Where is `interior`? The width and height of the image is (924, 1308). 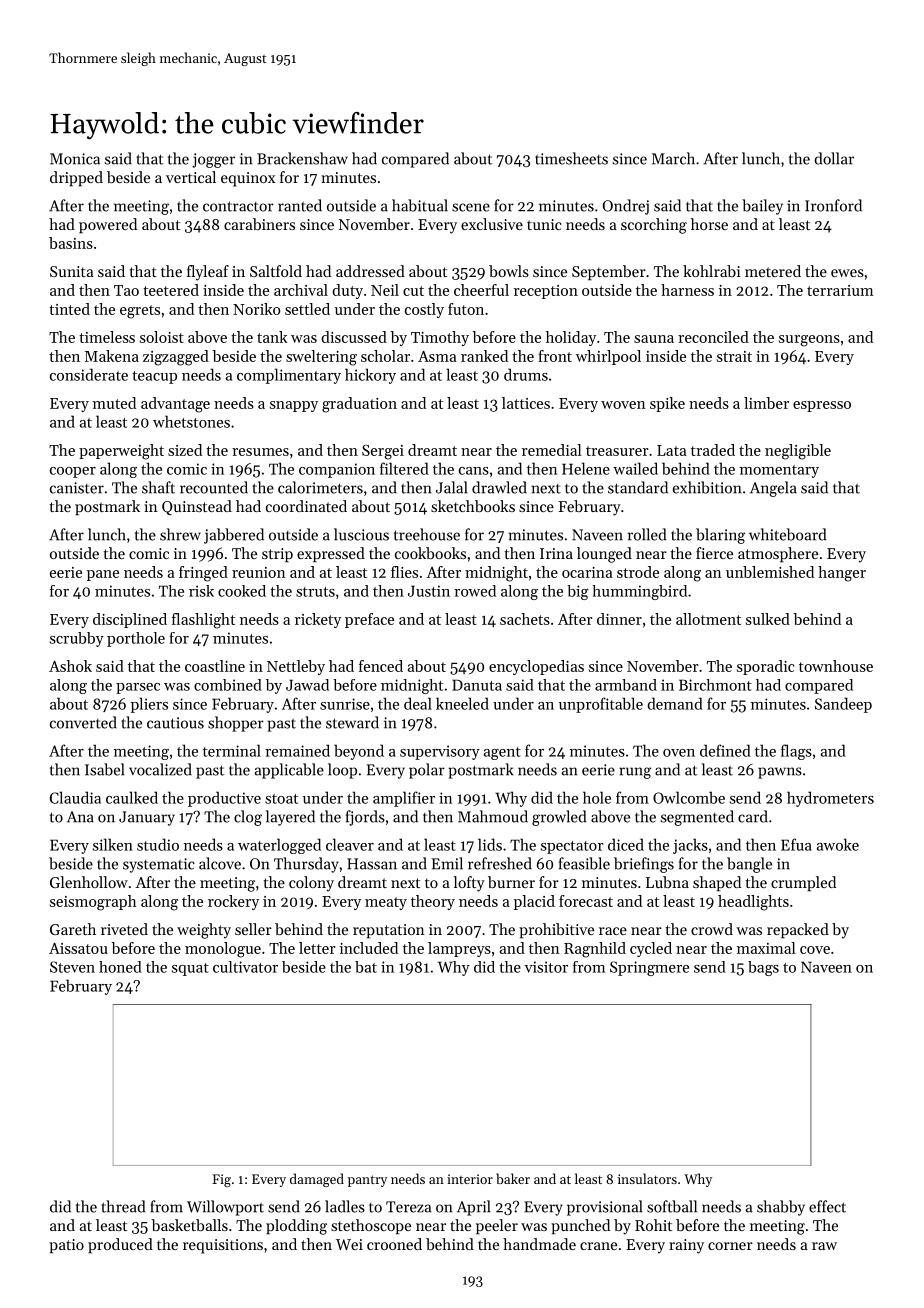 interior is located at coordinates (470, 1179).
